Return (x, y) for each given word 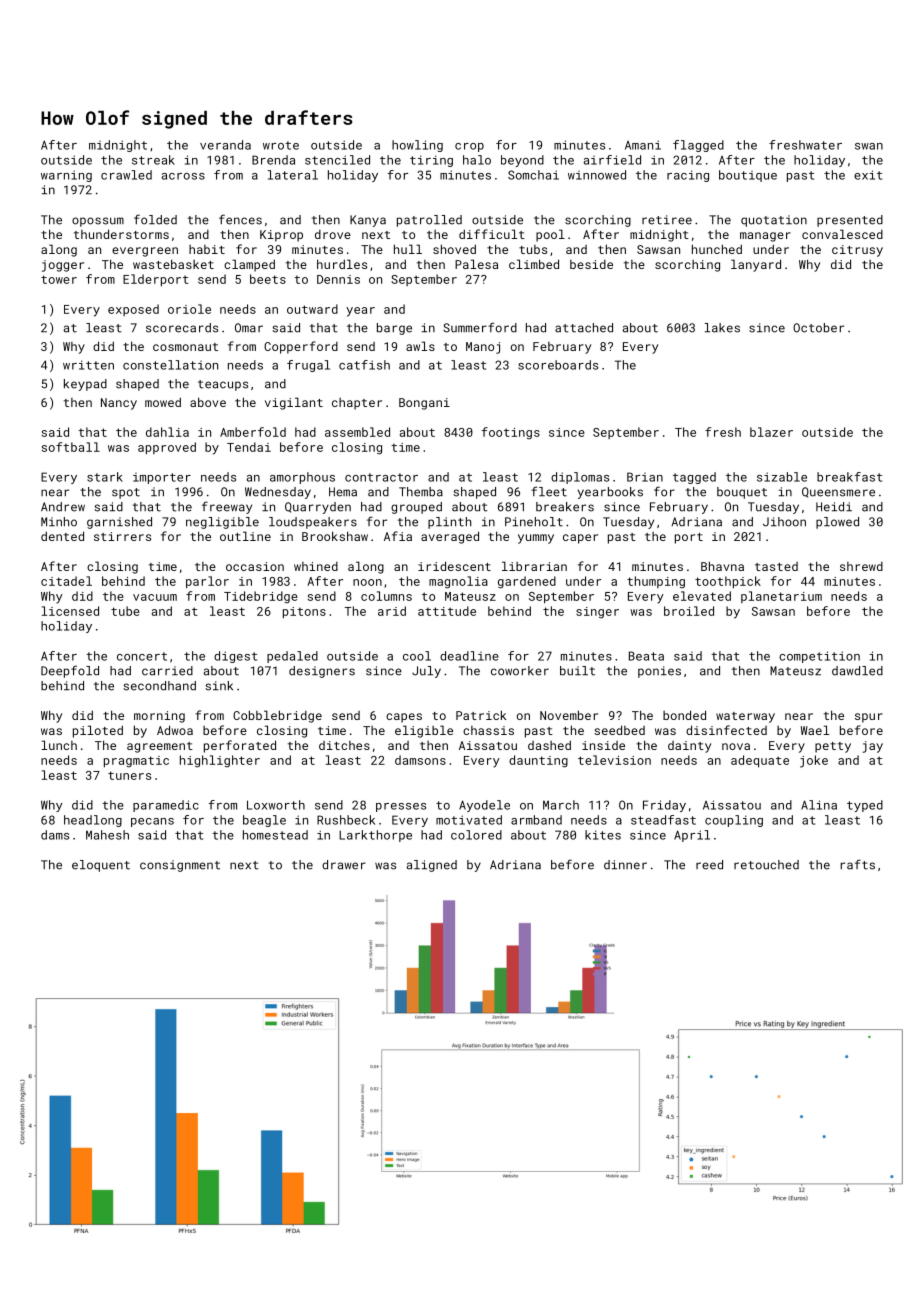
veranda (225, 145)
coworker (520, 671)
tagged (694, 478)
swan (869, 146)
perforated (240, 746)
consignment (180, 866)
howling (417, 146)
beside (591, 264)
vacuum (155, 597)
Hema (343, 492)
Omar (249, 328)
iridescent (454, 566)
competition (819, 657)
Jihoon (784, 522)
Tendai (249, 447)
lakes (722, 328)
